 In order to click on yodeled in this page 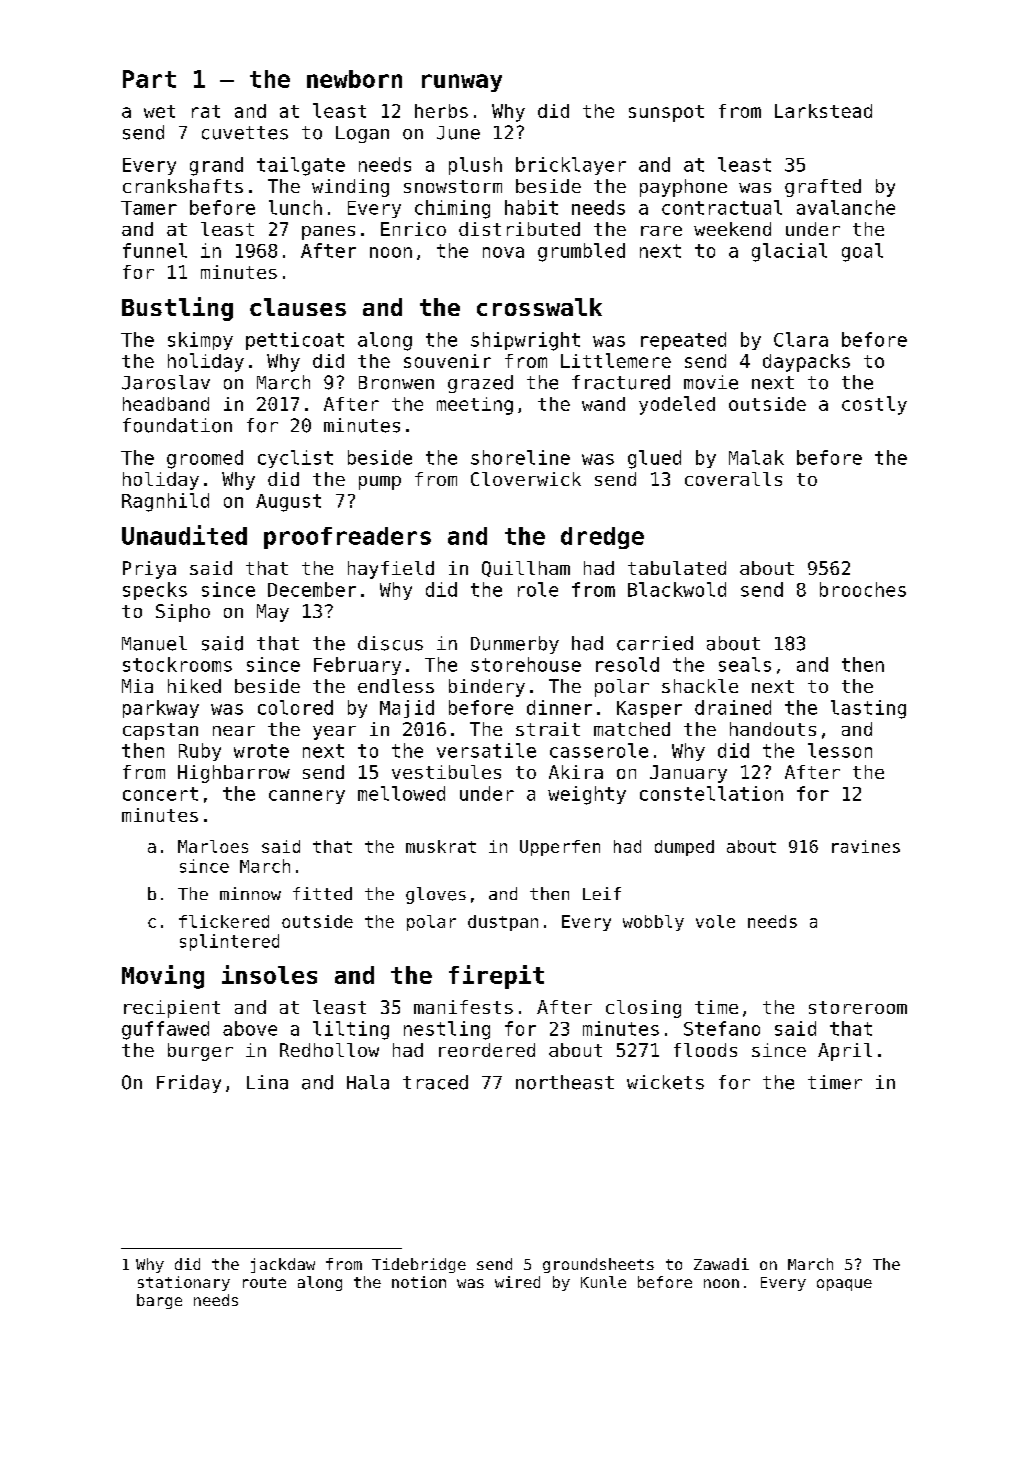, I will do `click(677, 405)`.
